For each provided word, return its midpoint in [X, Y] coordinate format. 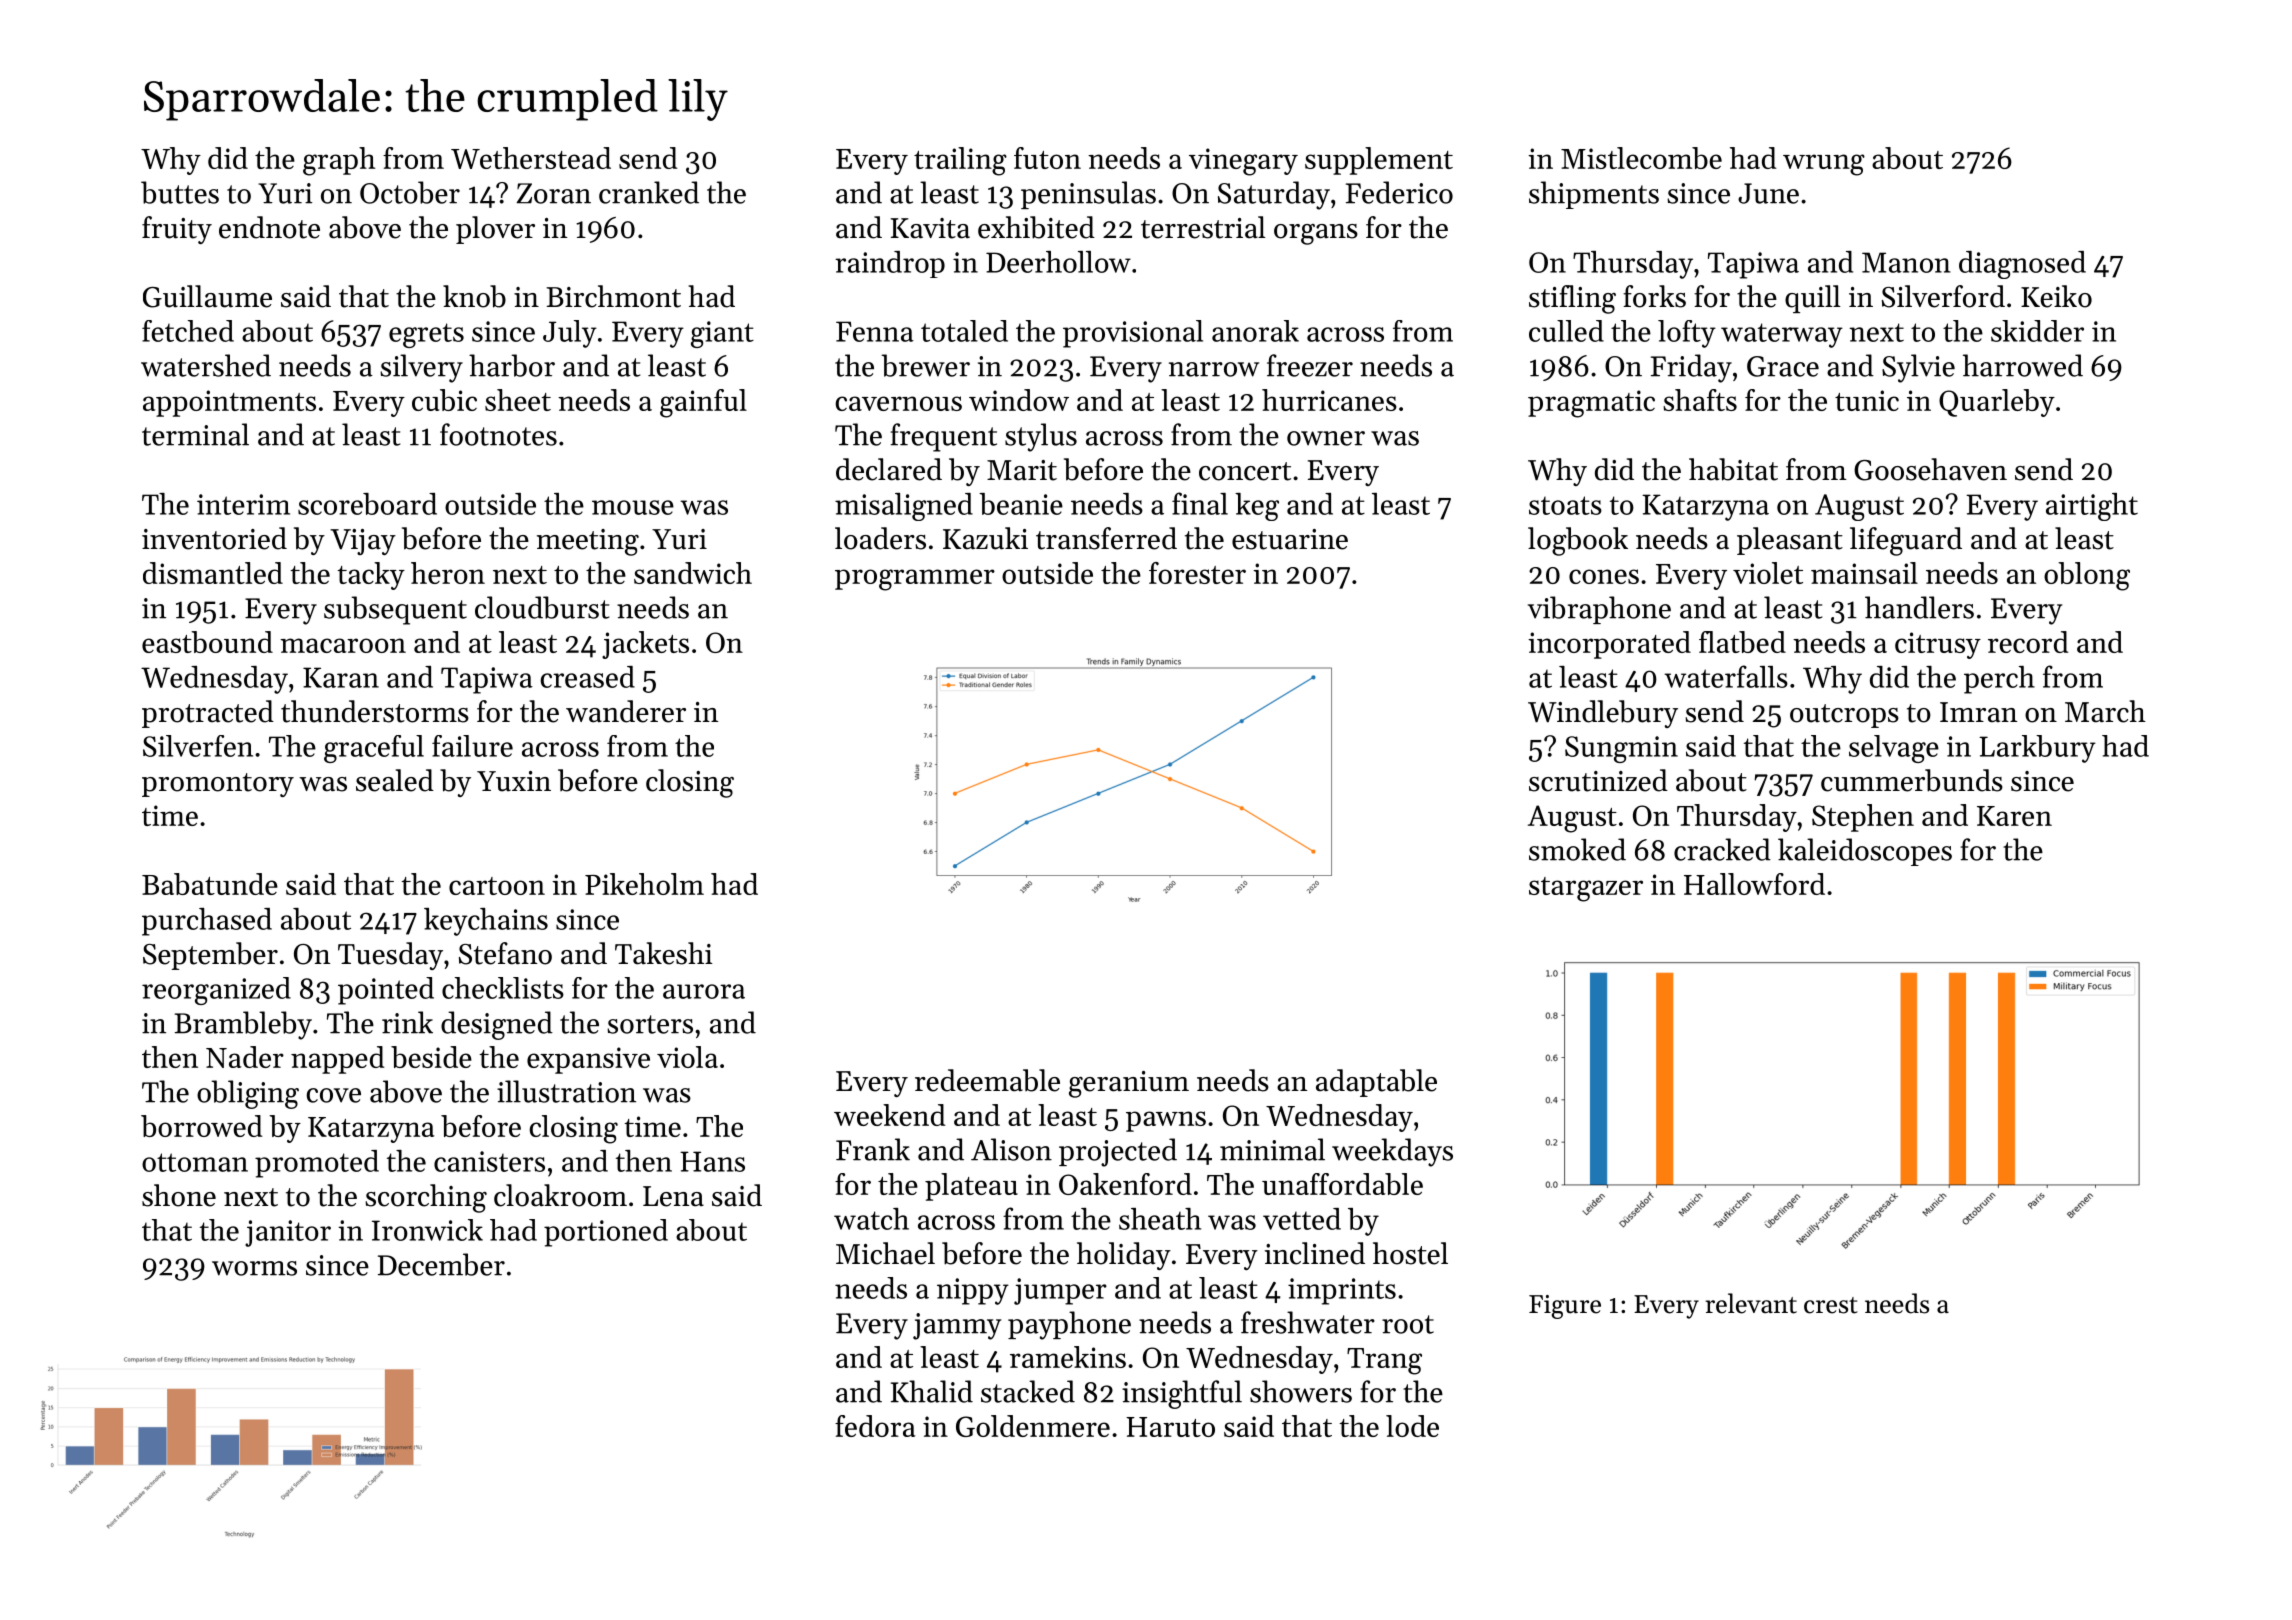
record [2028, 642]
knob [474, 296]
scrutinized [1598, 780]
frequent [944, 437]
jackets [645, 645]
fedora [875, 1426]
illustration [566, 1091]
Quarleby [1997, 403]
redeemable [987, 1080]
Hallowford [1754, 884]
